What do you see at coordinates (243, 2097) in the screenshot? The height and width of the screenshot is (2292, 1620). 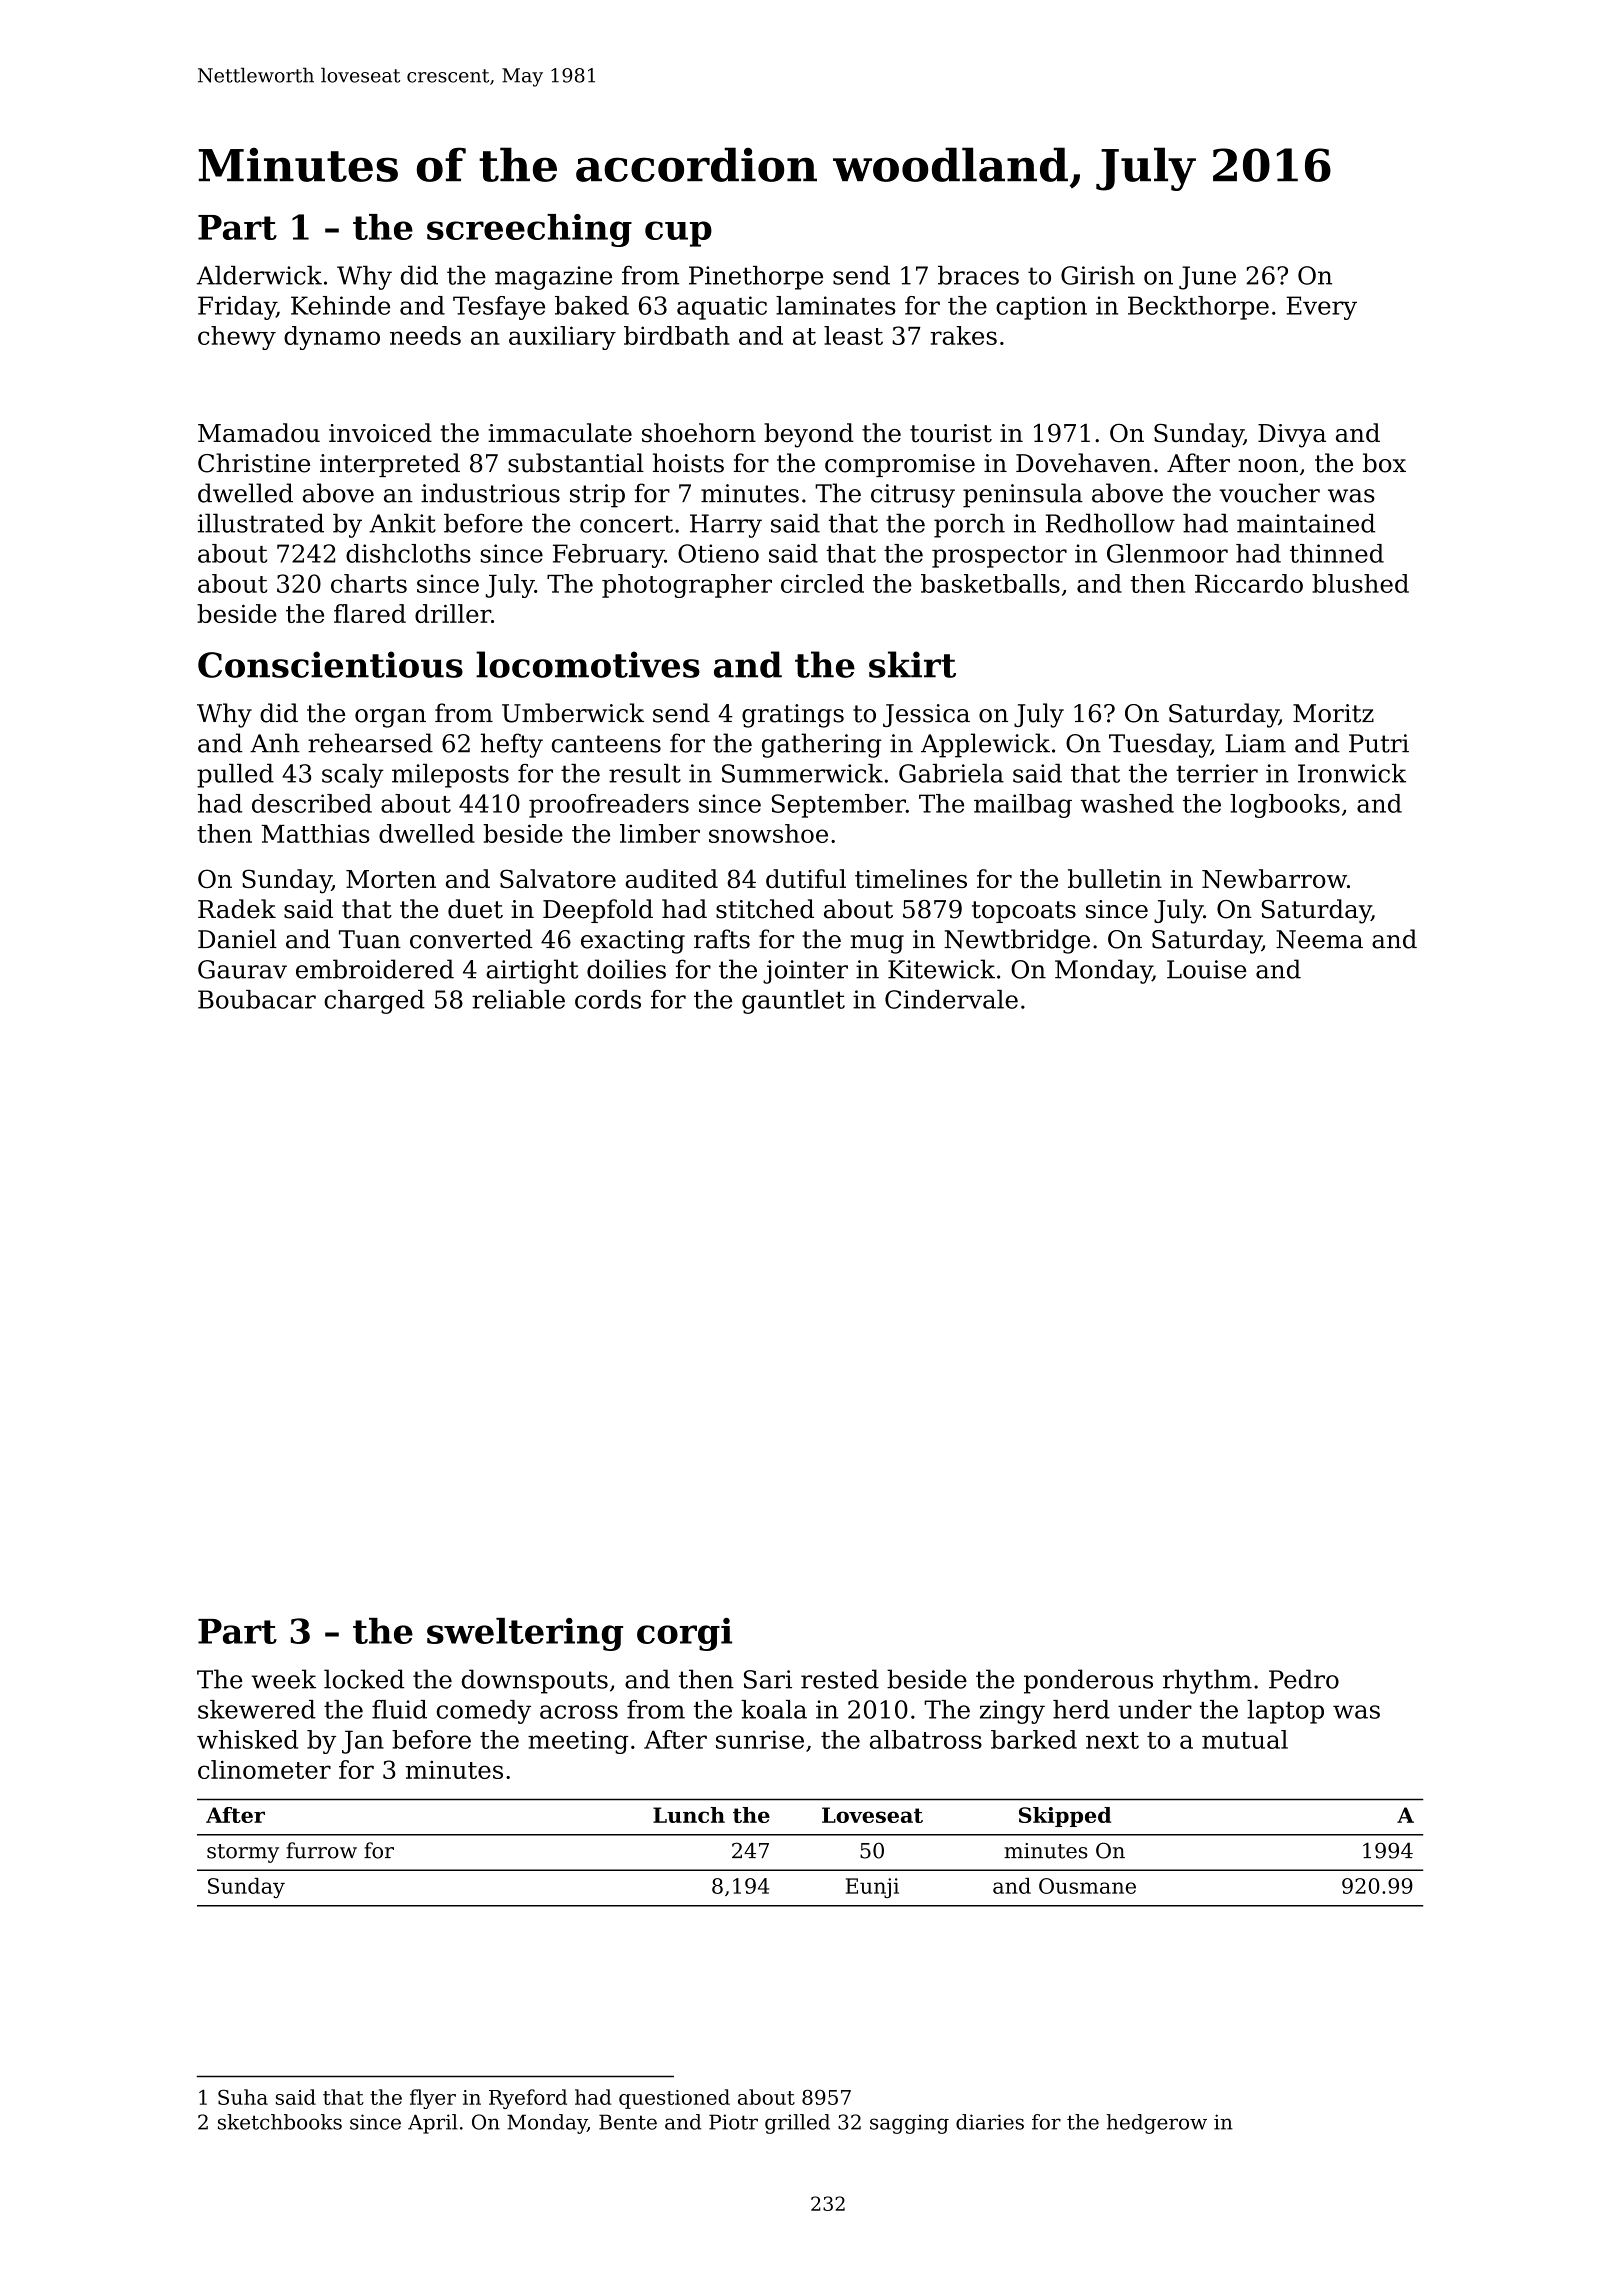 I see `Suha` at bounding box center [243, 2097].
